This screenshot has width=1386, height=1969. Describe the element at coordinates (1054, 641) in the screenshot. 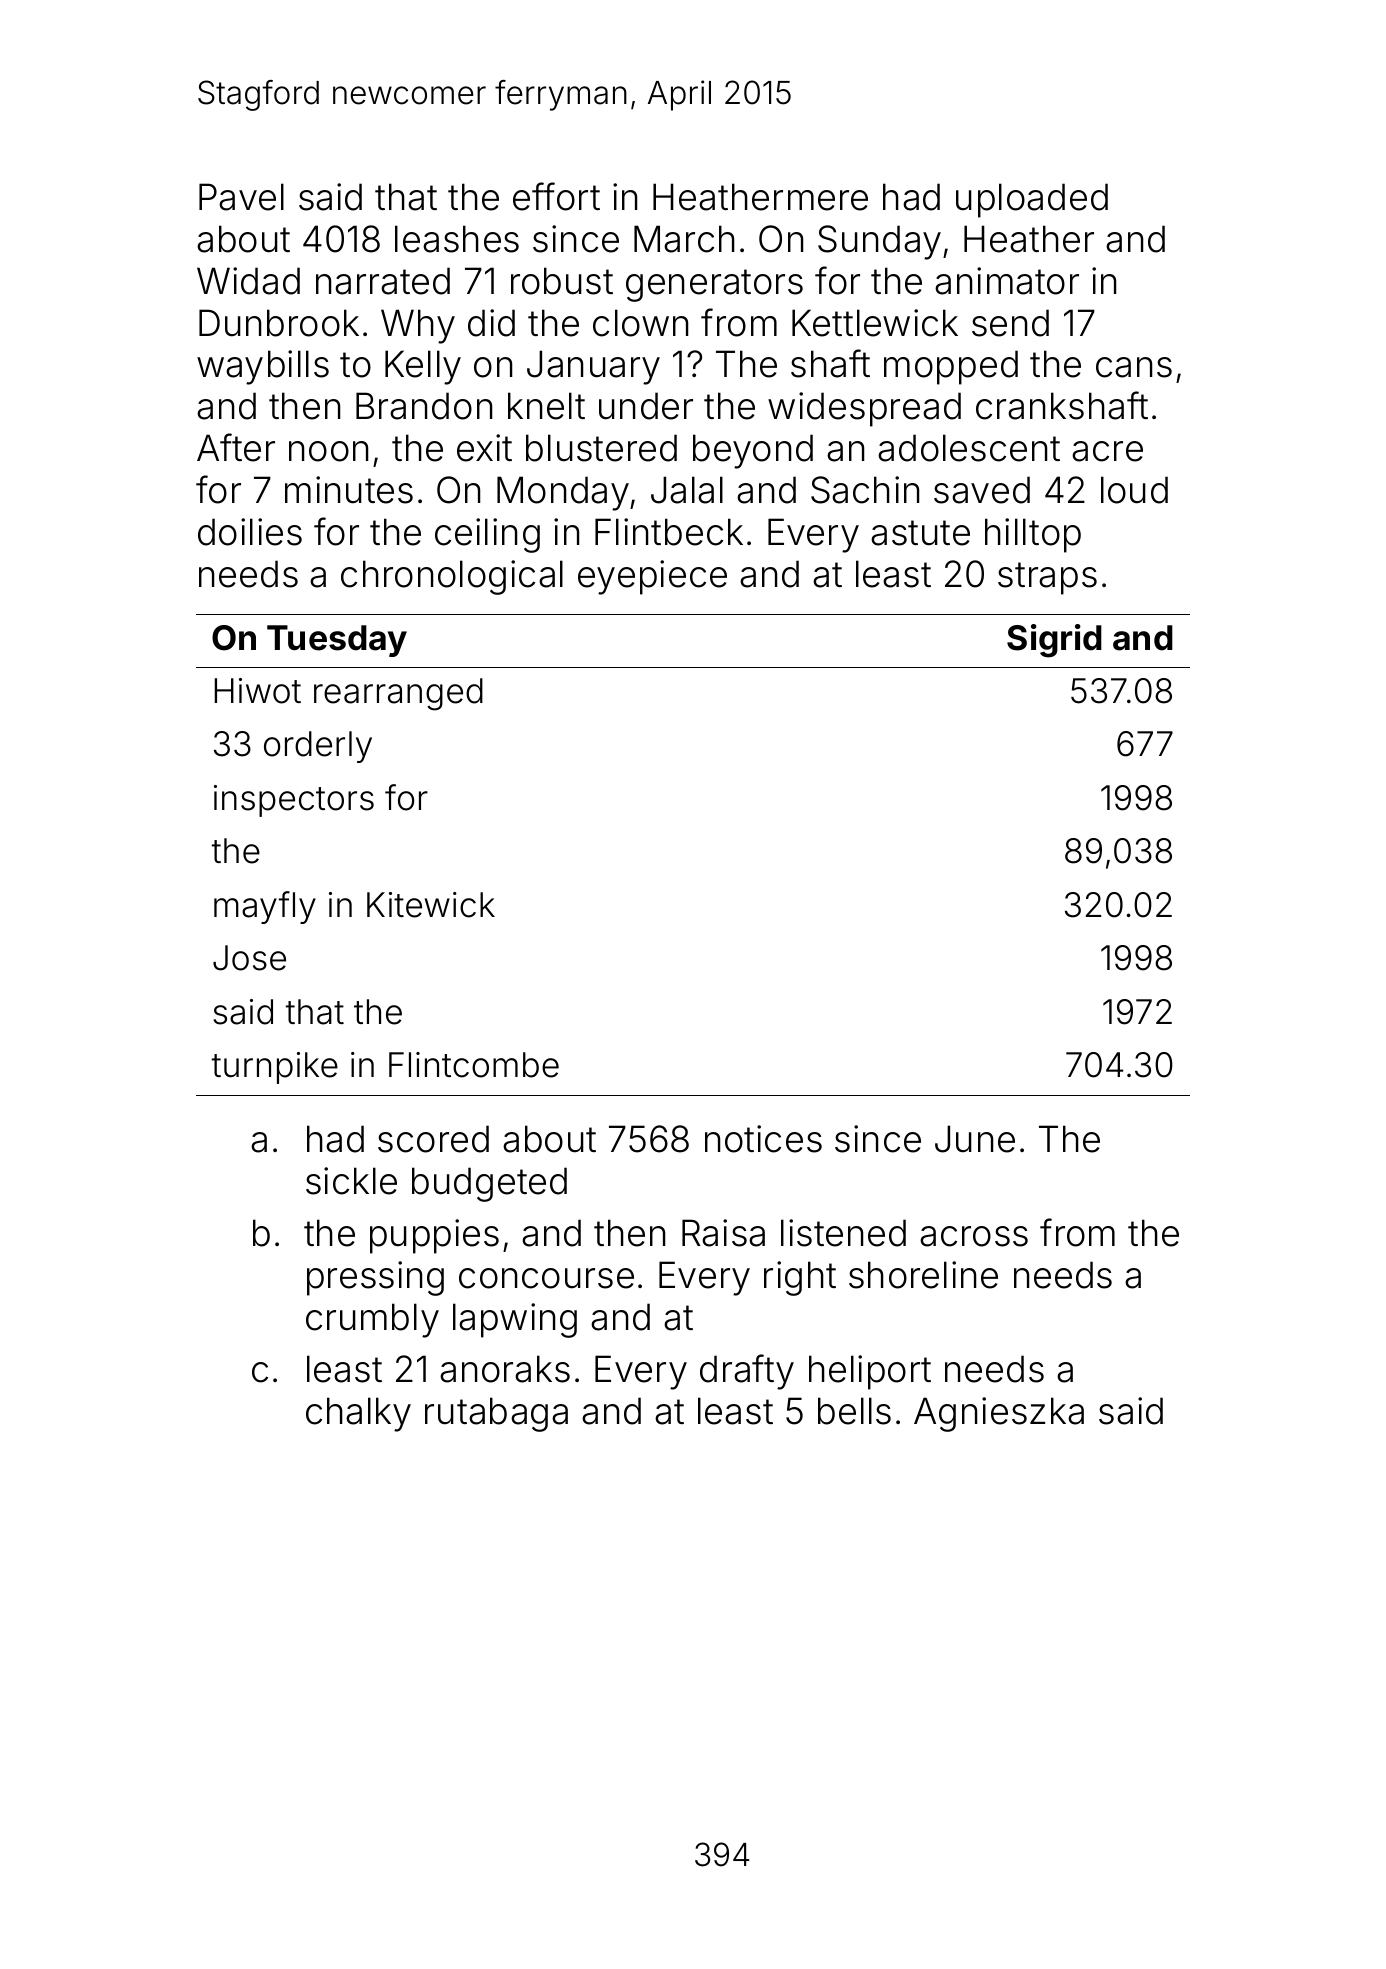

I see `Sigrid` at that location.
